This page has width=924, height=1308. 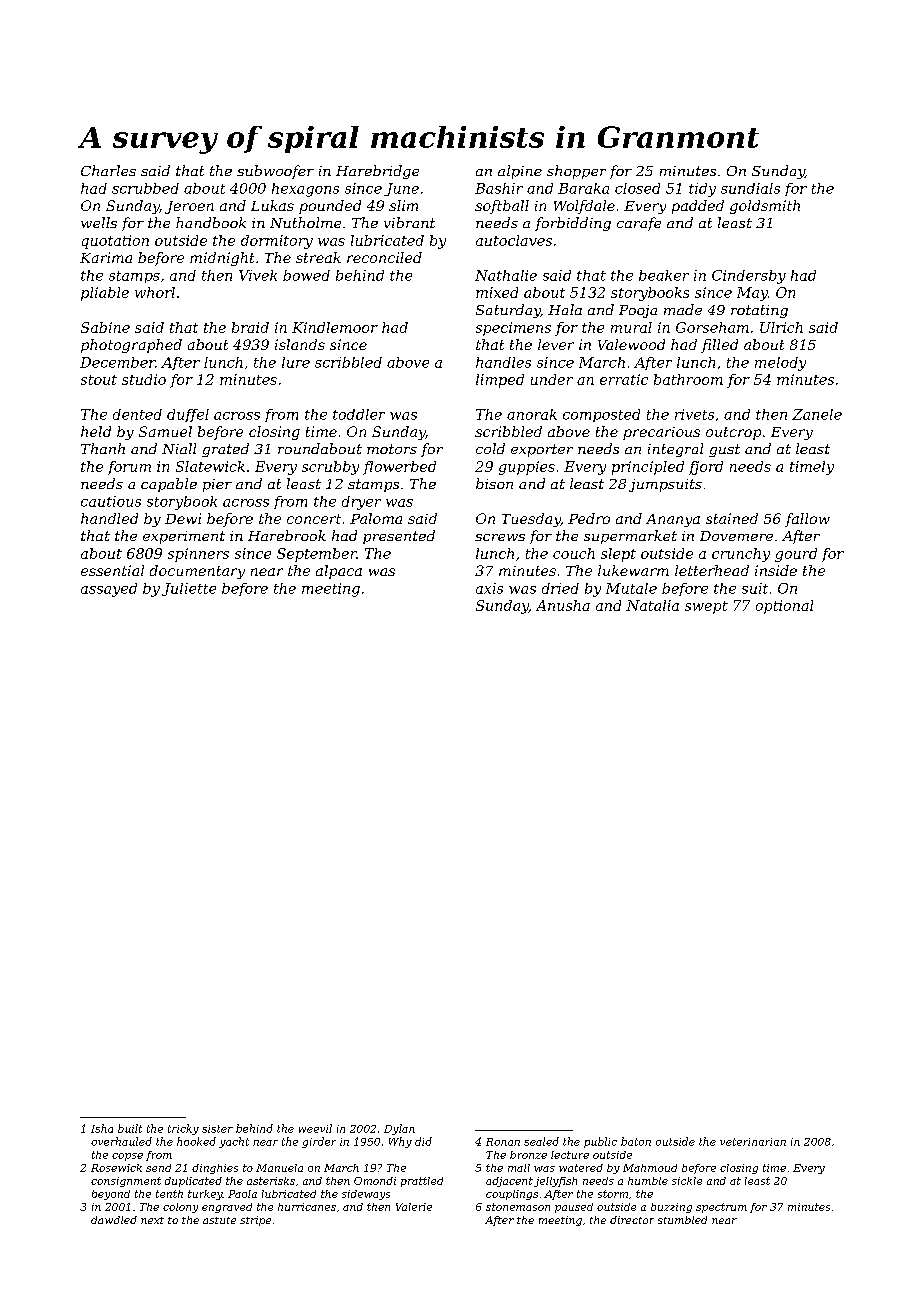 What do you see at coordinates (519, 1168) in the page?
I see `mall` at bounding box center [519, 1168].
